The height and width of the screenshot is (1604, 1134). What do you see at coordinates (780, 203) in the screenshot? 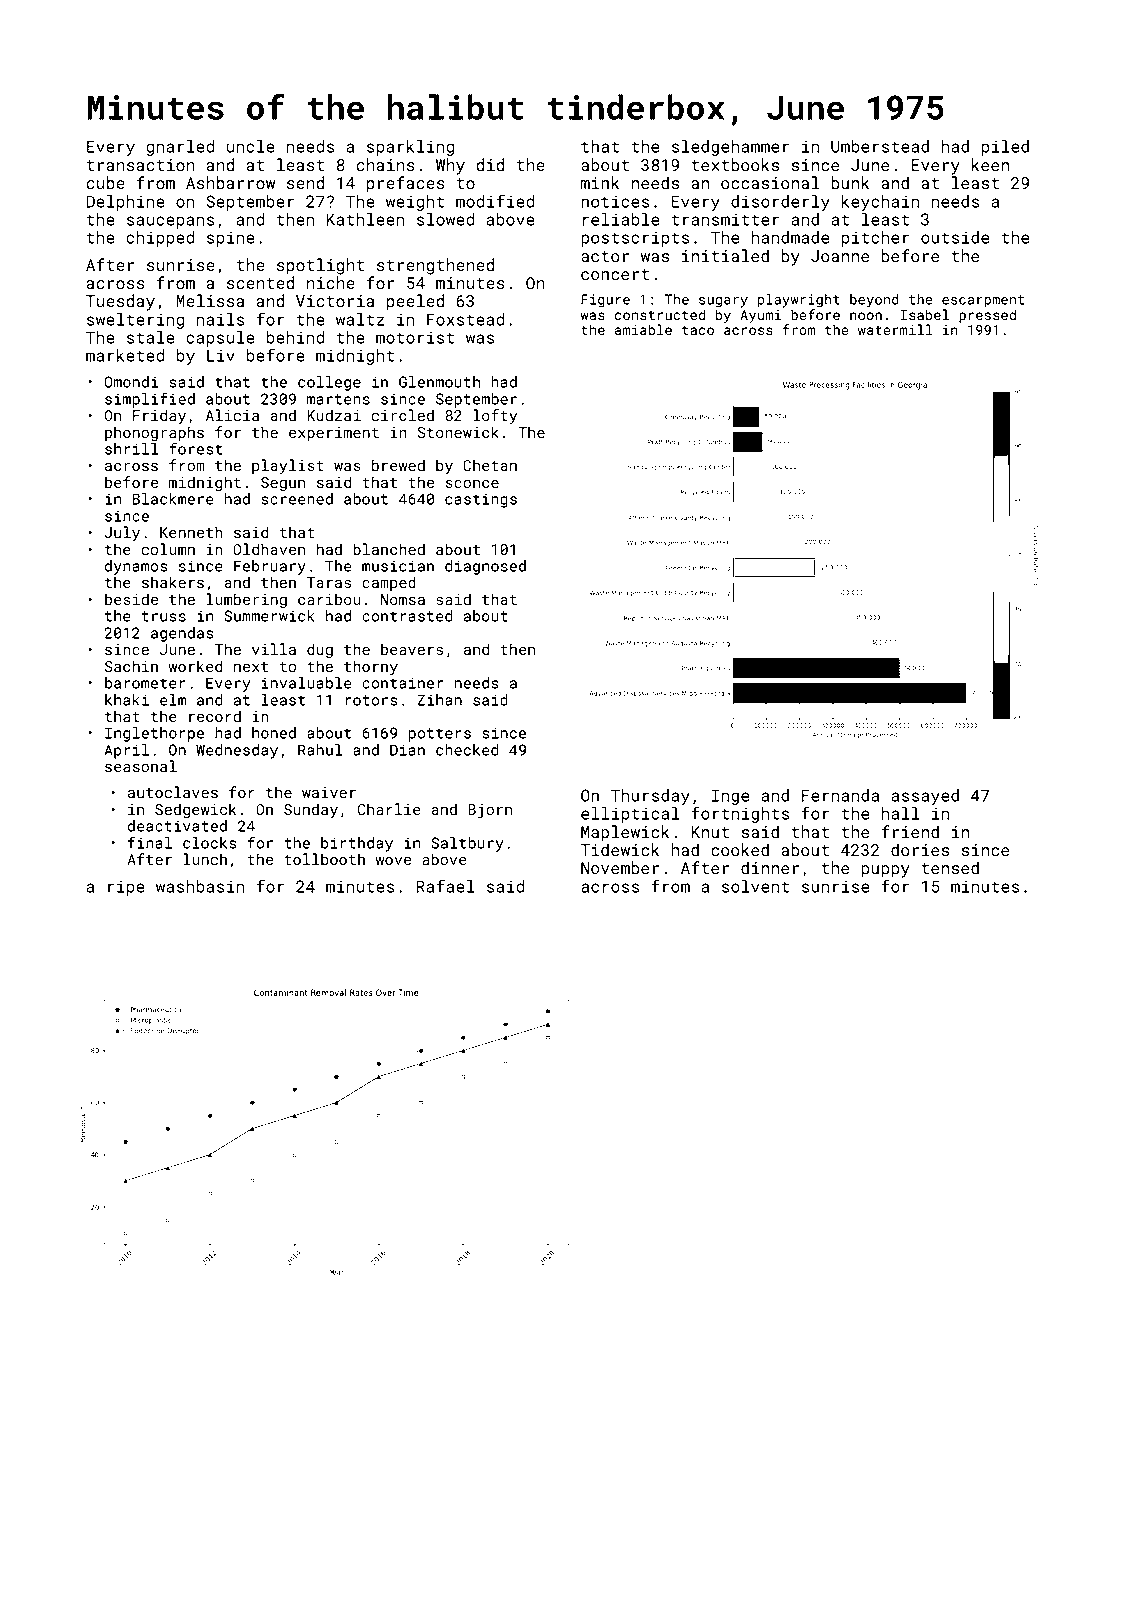
I see `disorderly` at bounding box center [780, 203].
